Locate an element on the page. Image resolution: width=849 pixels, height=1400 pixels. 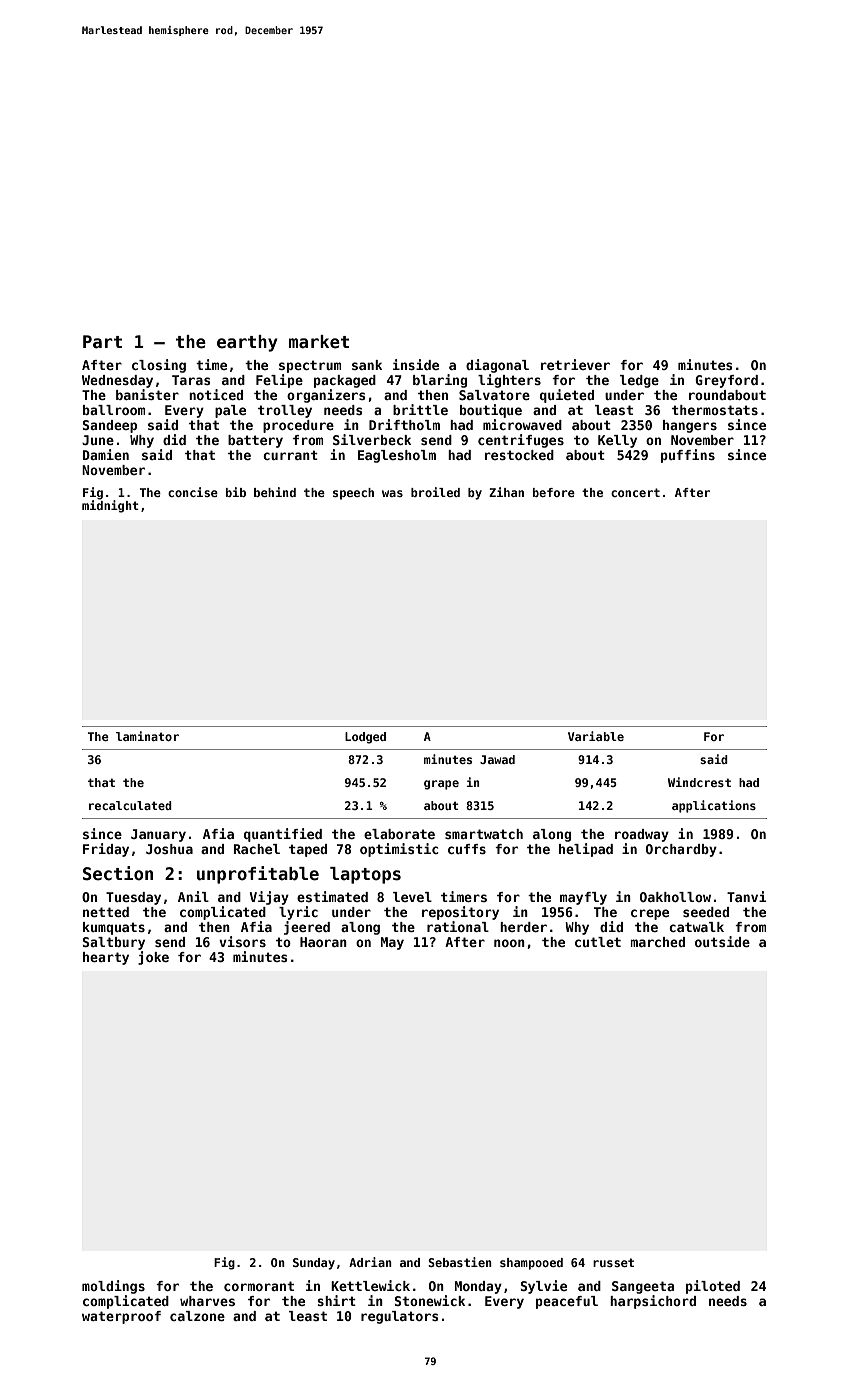
Sangeeta is located at coordinates (643, 1287).
